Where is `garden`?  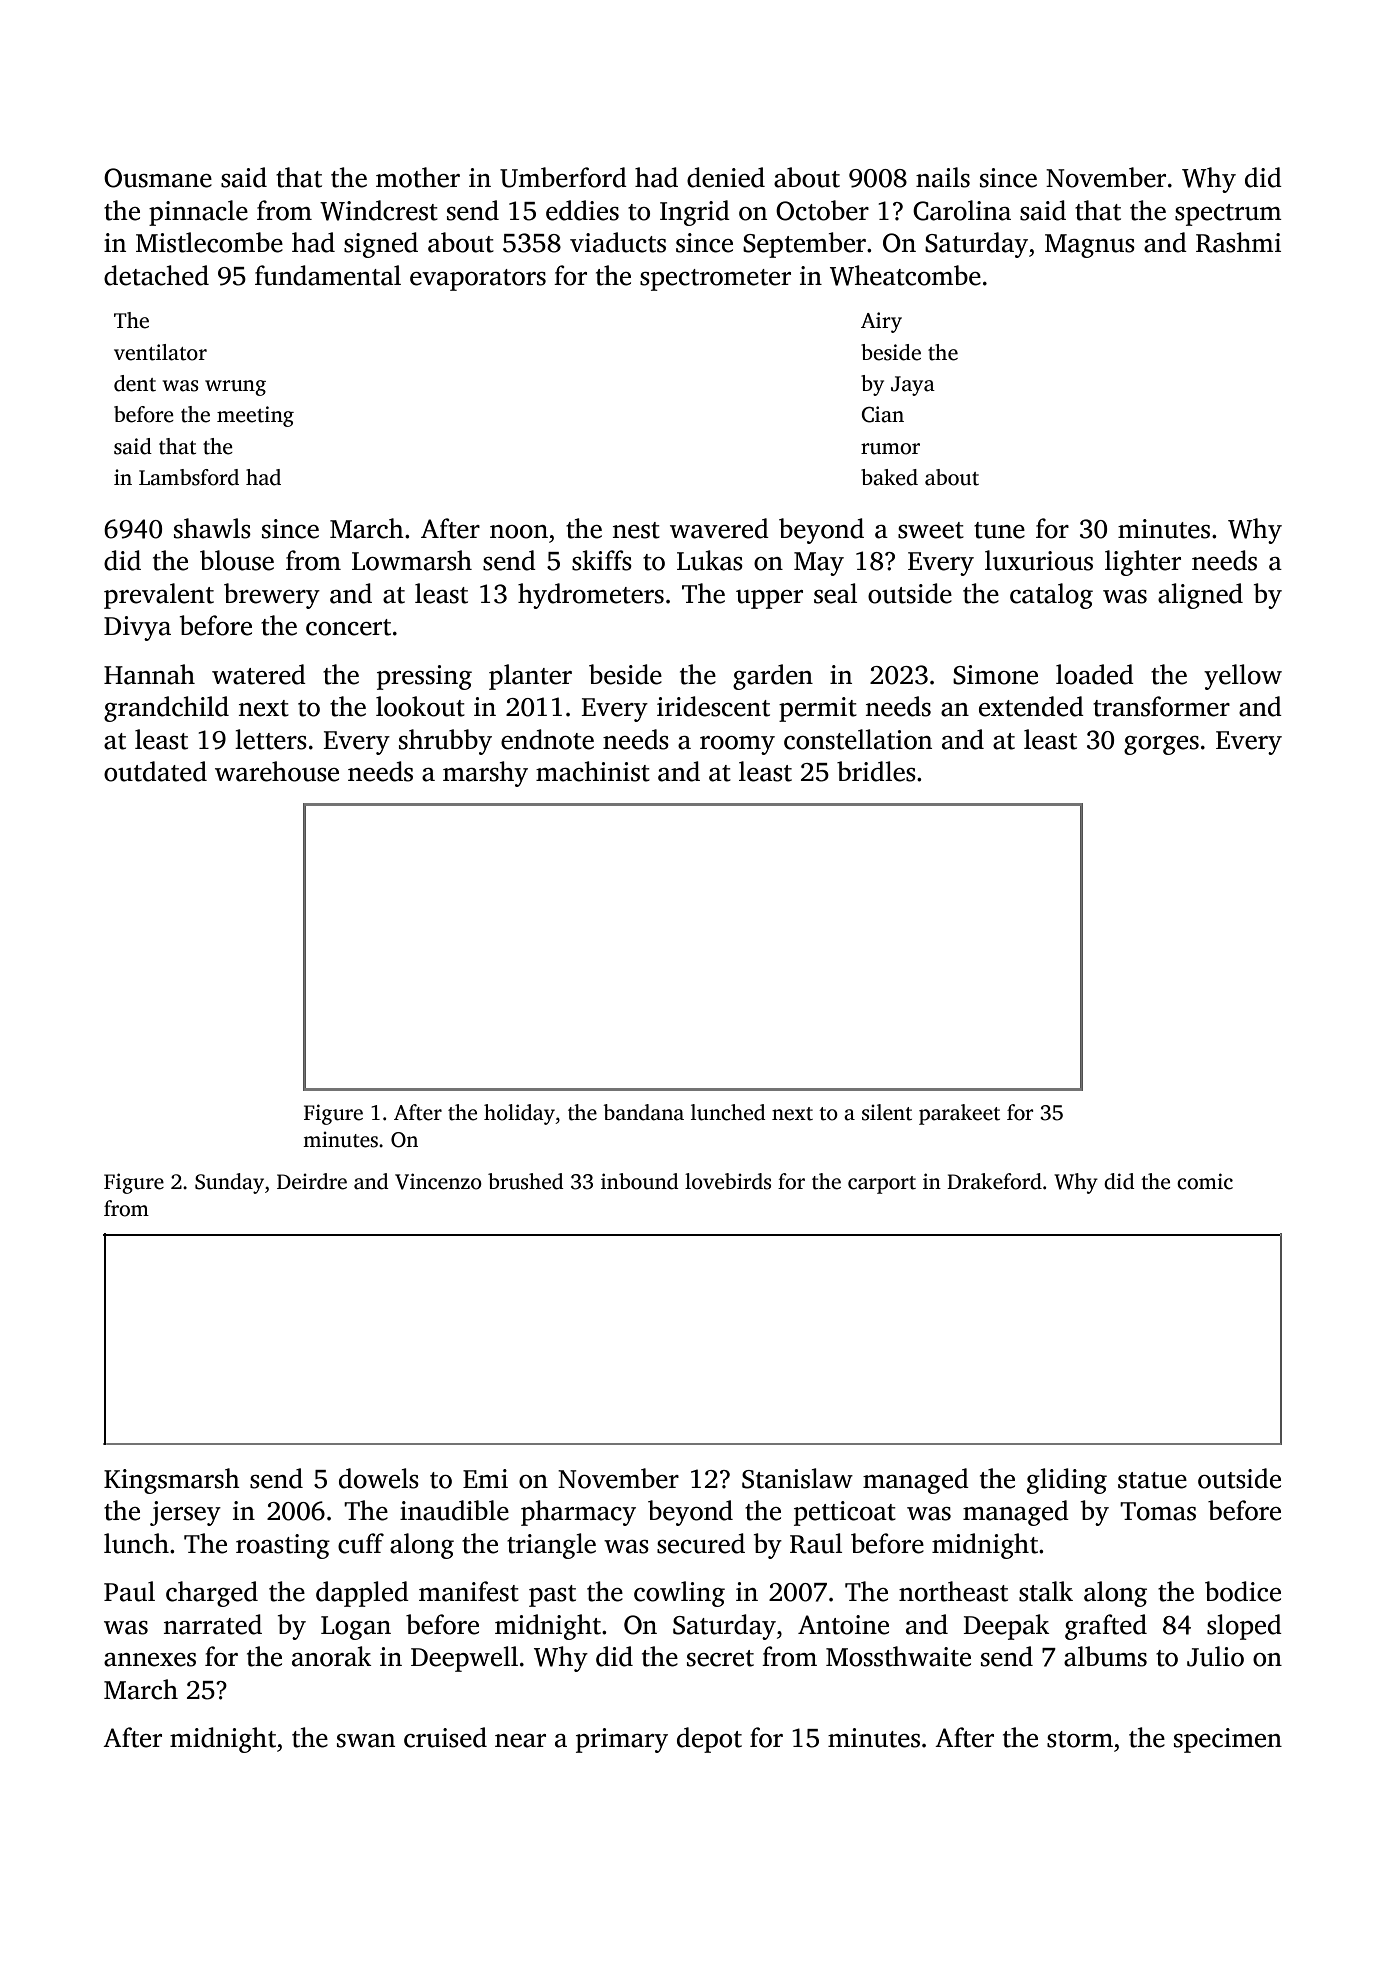
garden is located at coordinates (773, 677).
